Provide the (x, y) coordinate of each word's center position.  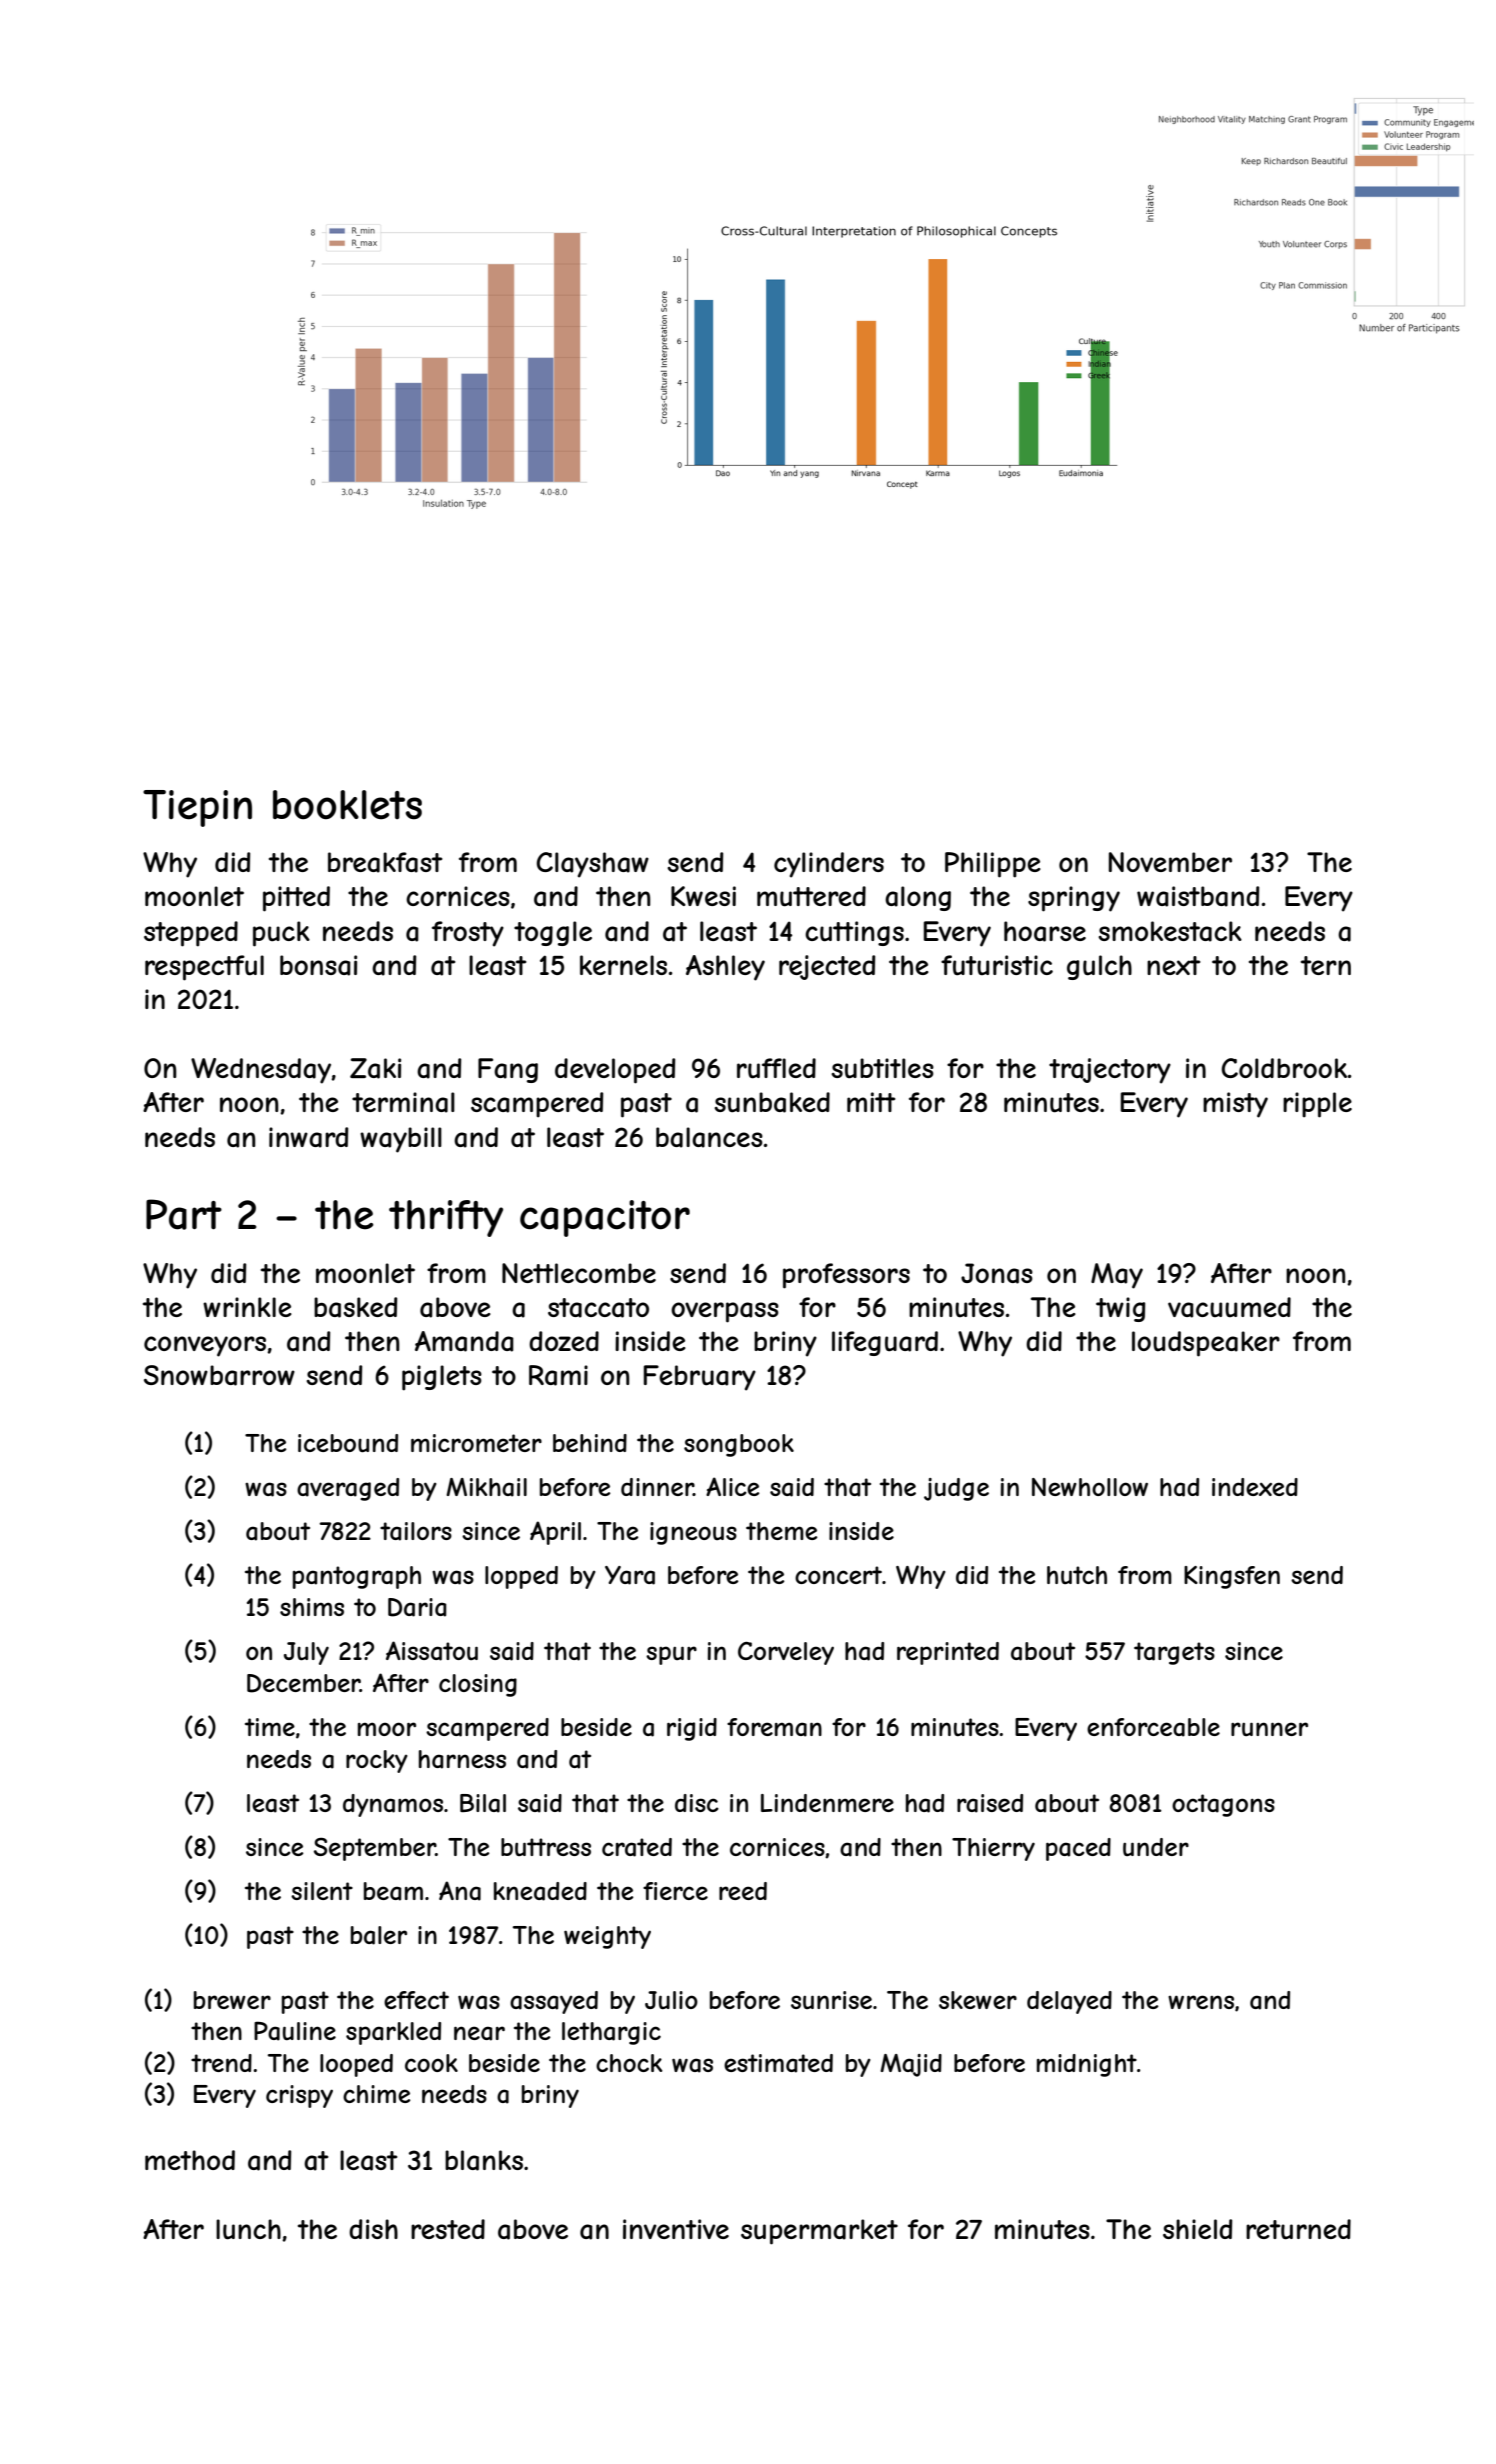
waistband (1198, 896)
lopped (521, 1577)
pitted (296, 899)
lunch (248, 2229)
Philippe (993, 865)
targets (1174, 1653)
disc (697, 1803)
